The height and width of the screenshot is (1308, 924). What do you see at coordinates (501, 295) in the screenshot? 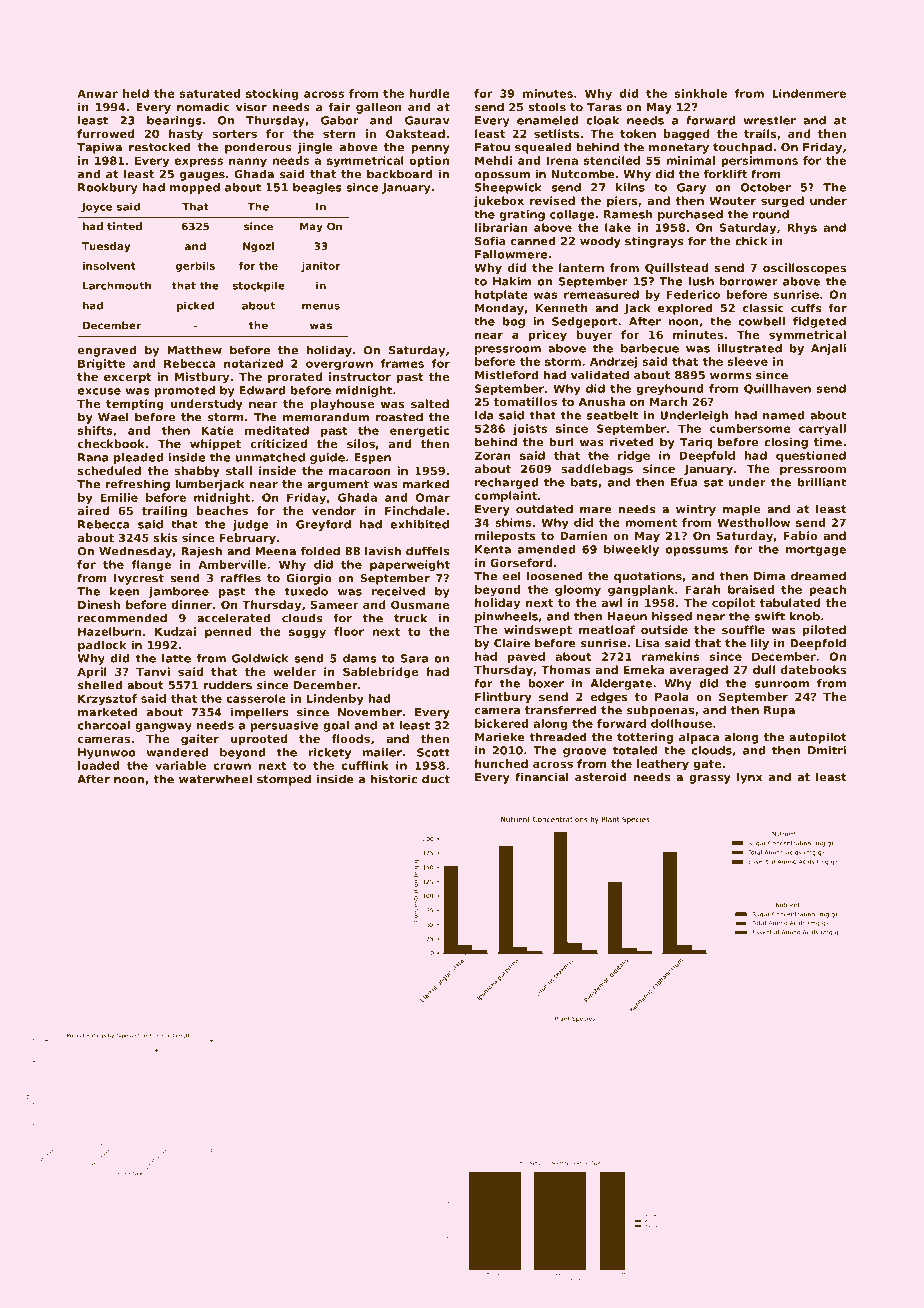
I see `hotplate` at bounding box center [501, 295].
